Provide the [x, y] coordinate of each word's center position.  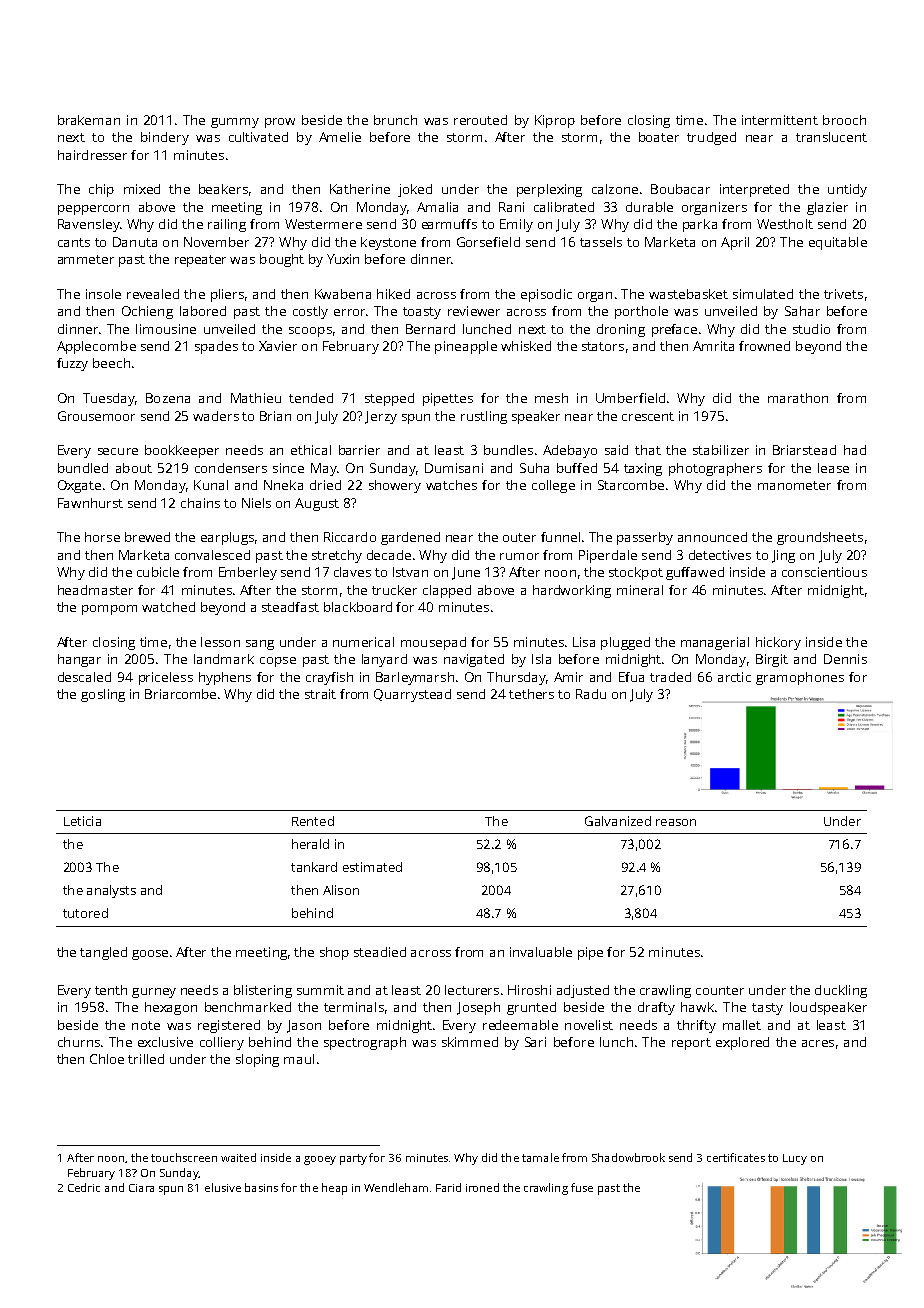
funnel [560, 537]
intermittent [780, 120]
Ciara [141, 1188]
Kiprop [555, 121]
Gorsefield [488, 242]
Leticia [82, 821]
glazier [827, 208]
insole [103, 294]
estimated [372, 867]
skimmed [470, 1042]
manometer [794, 485]
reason [676, 822]
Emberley [248, 573]
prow [280, 123]
